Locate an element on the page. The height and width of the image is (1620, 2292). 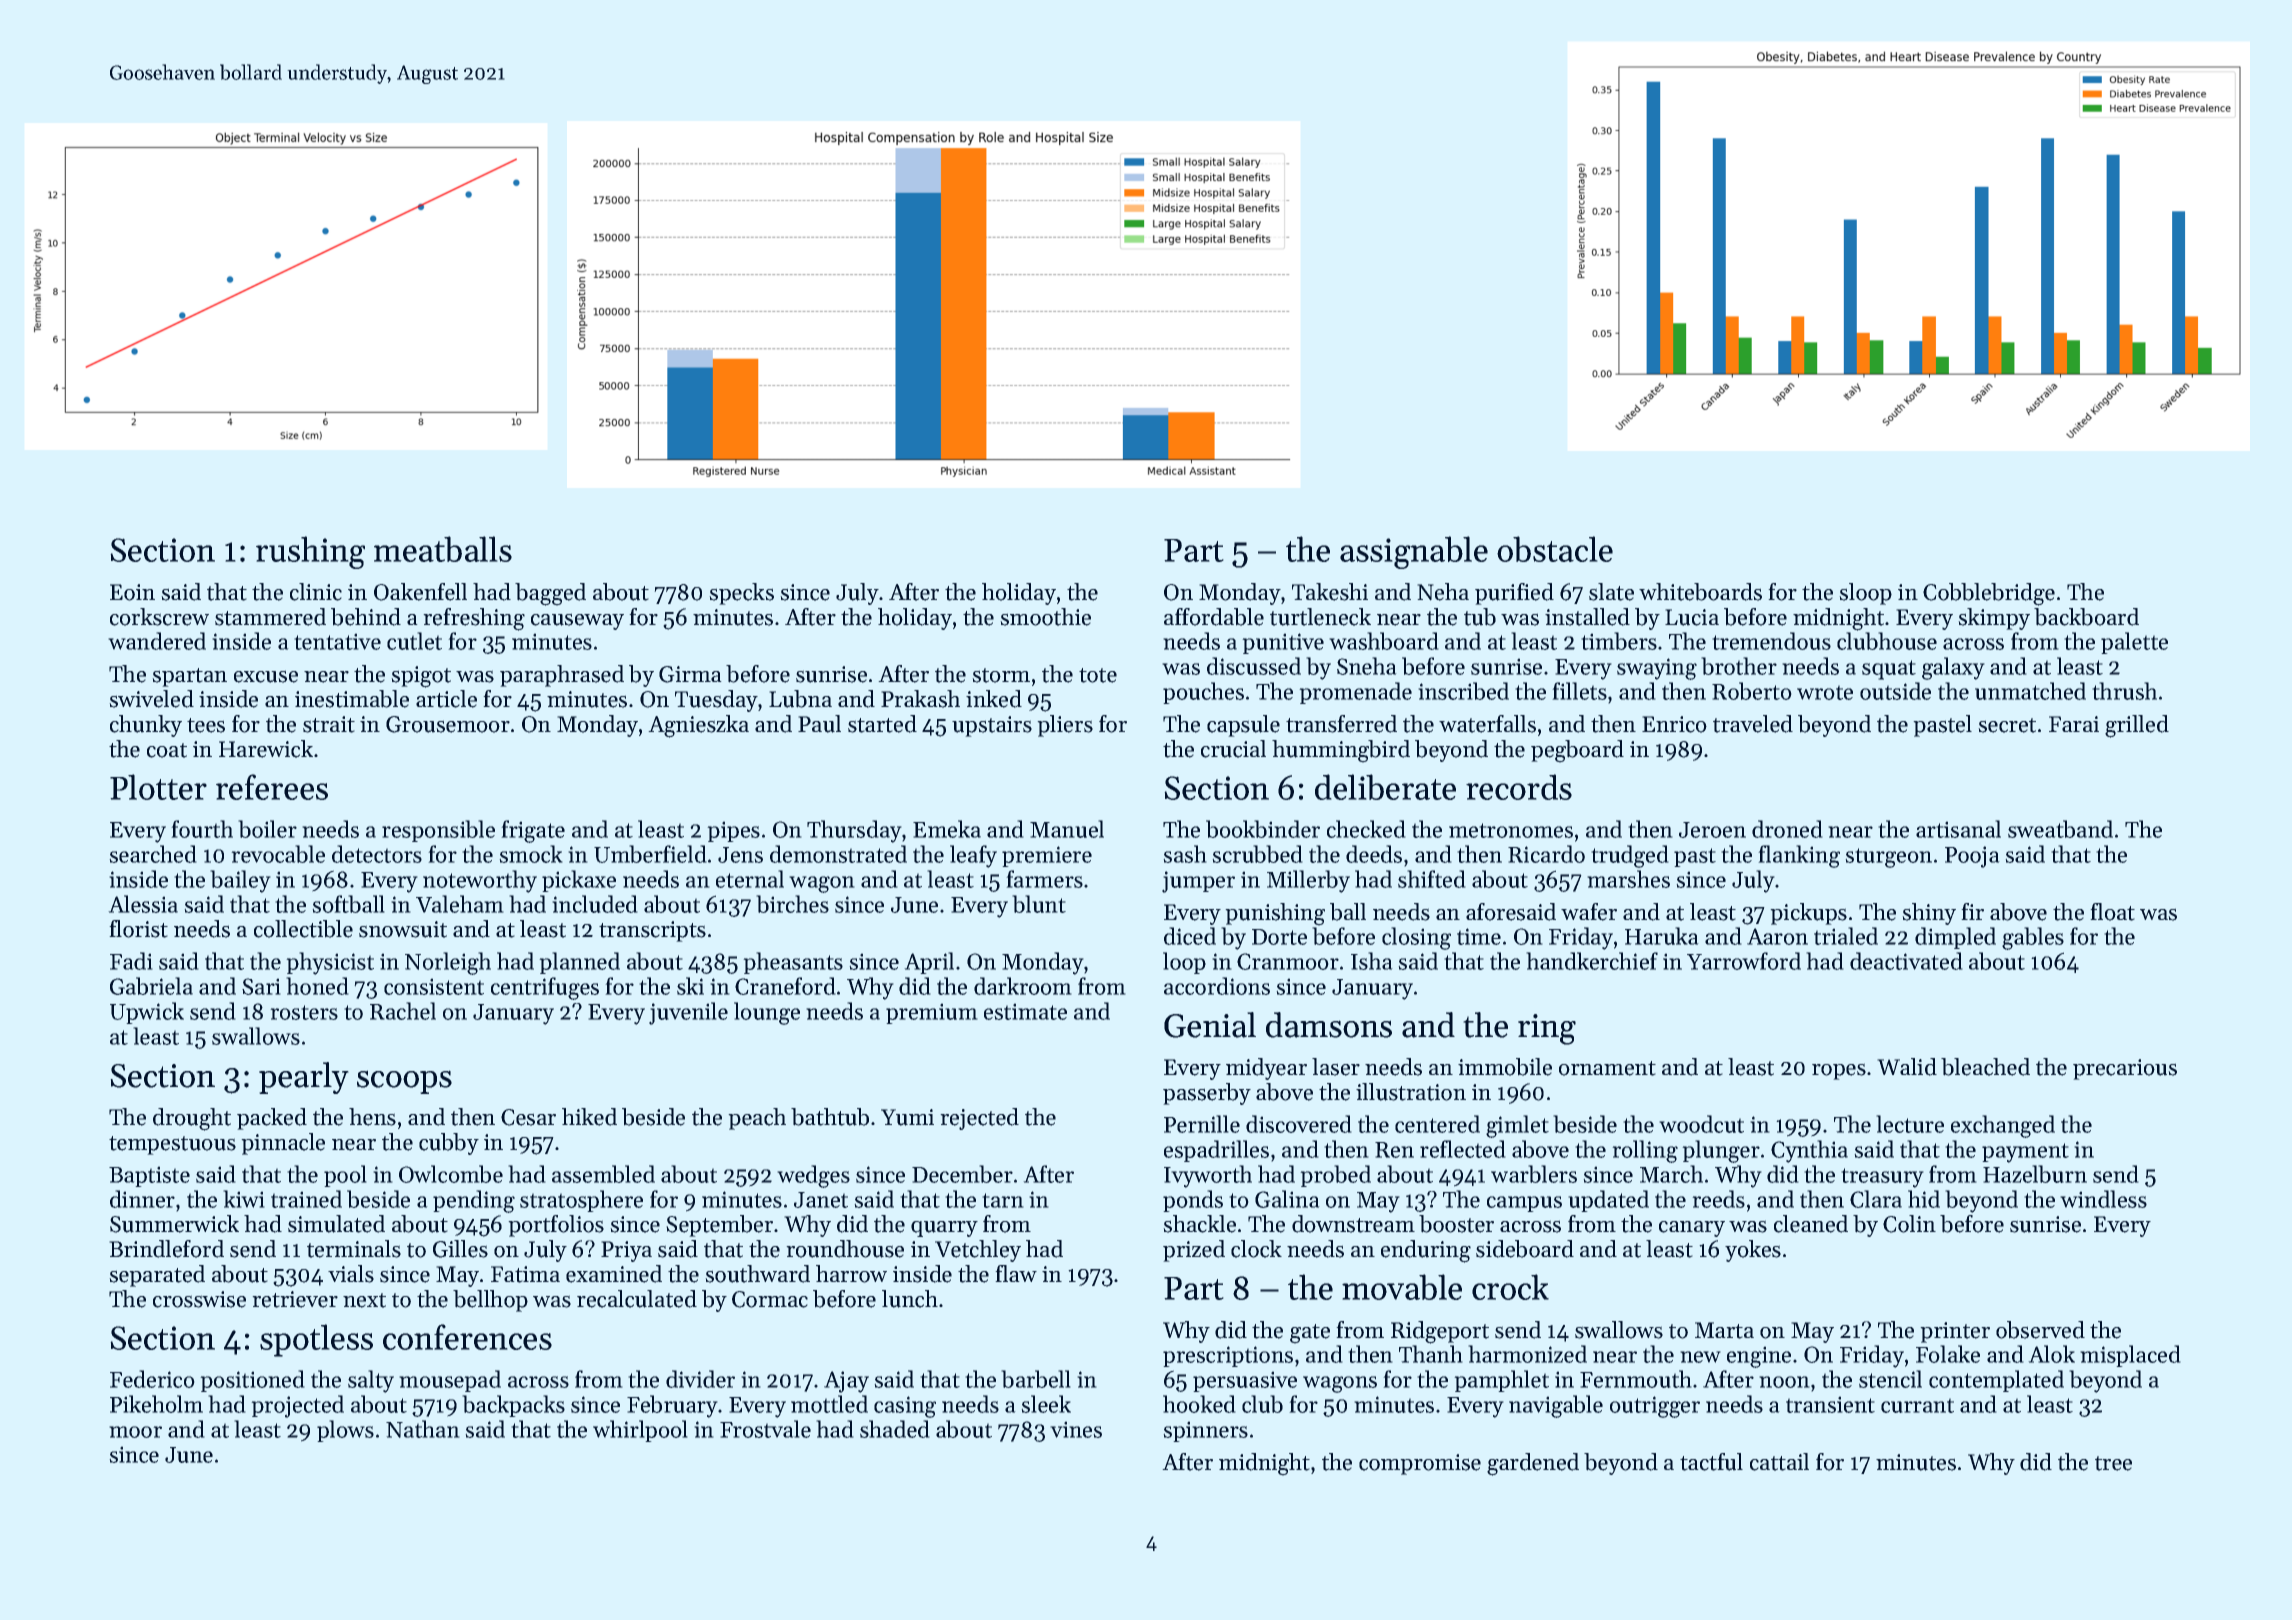
passerby is located at coordinates (1207, 1094).
